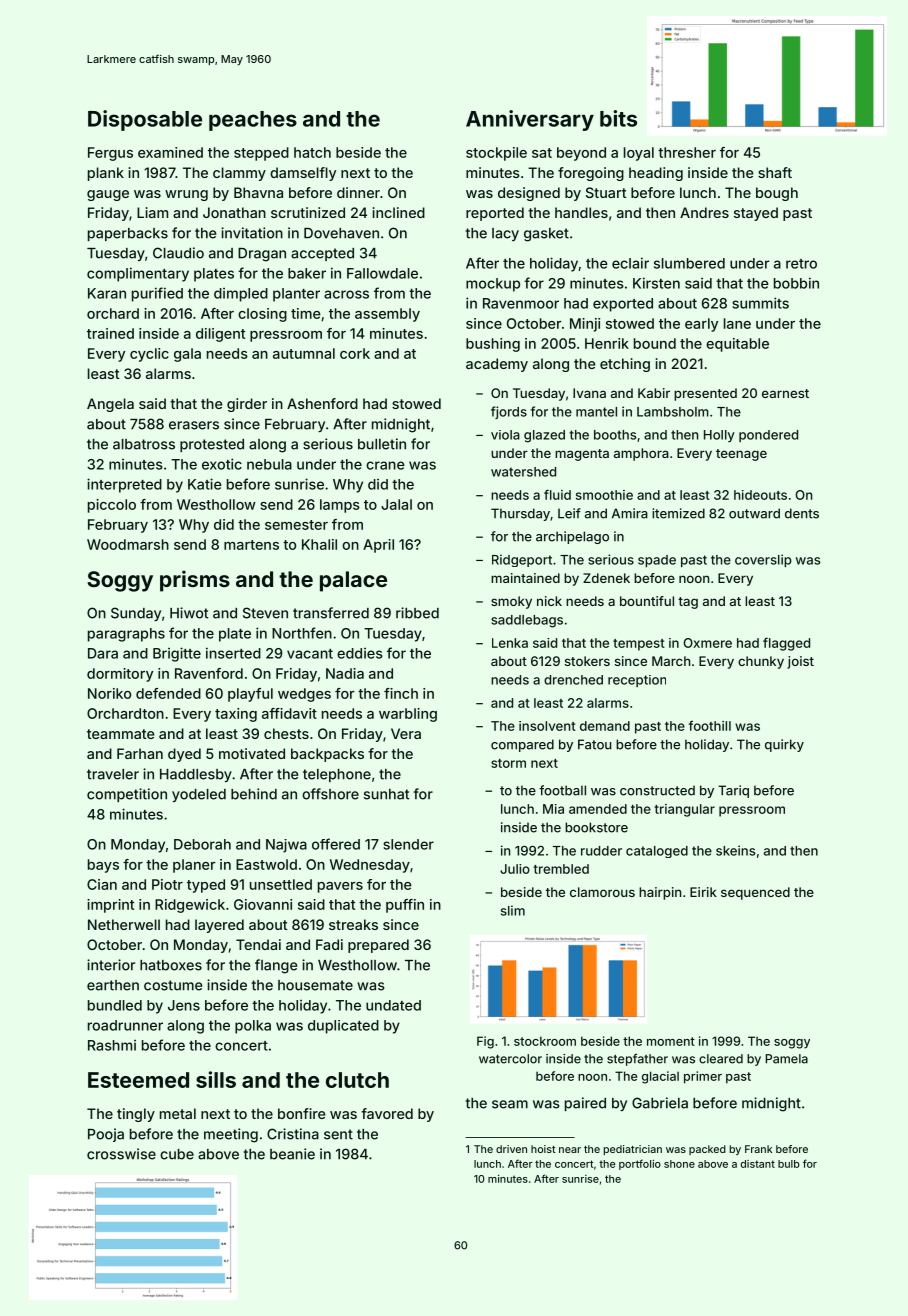 This screenshot has height=1316, width=908. I want to click on trained, so click(110, 333).
